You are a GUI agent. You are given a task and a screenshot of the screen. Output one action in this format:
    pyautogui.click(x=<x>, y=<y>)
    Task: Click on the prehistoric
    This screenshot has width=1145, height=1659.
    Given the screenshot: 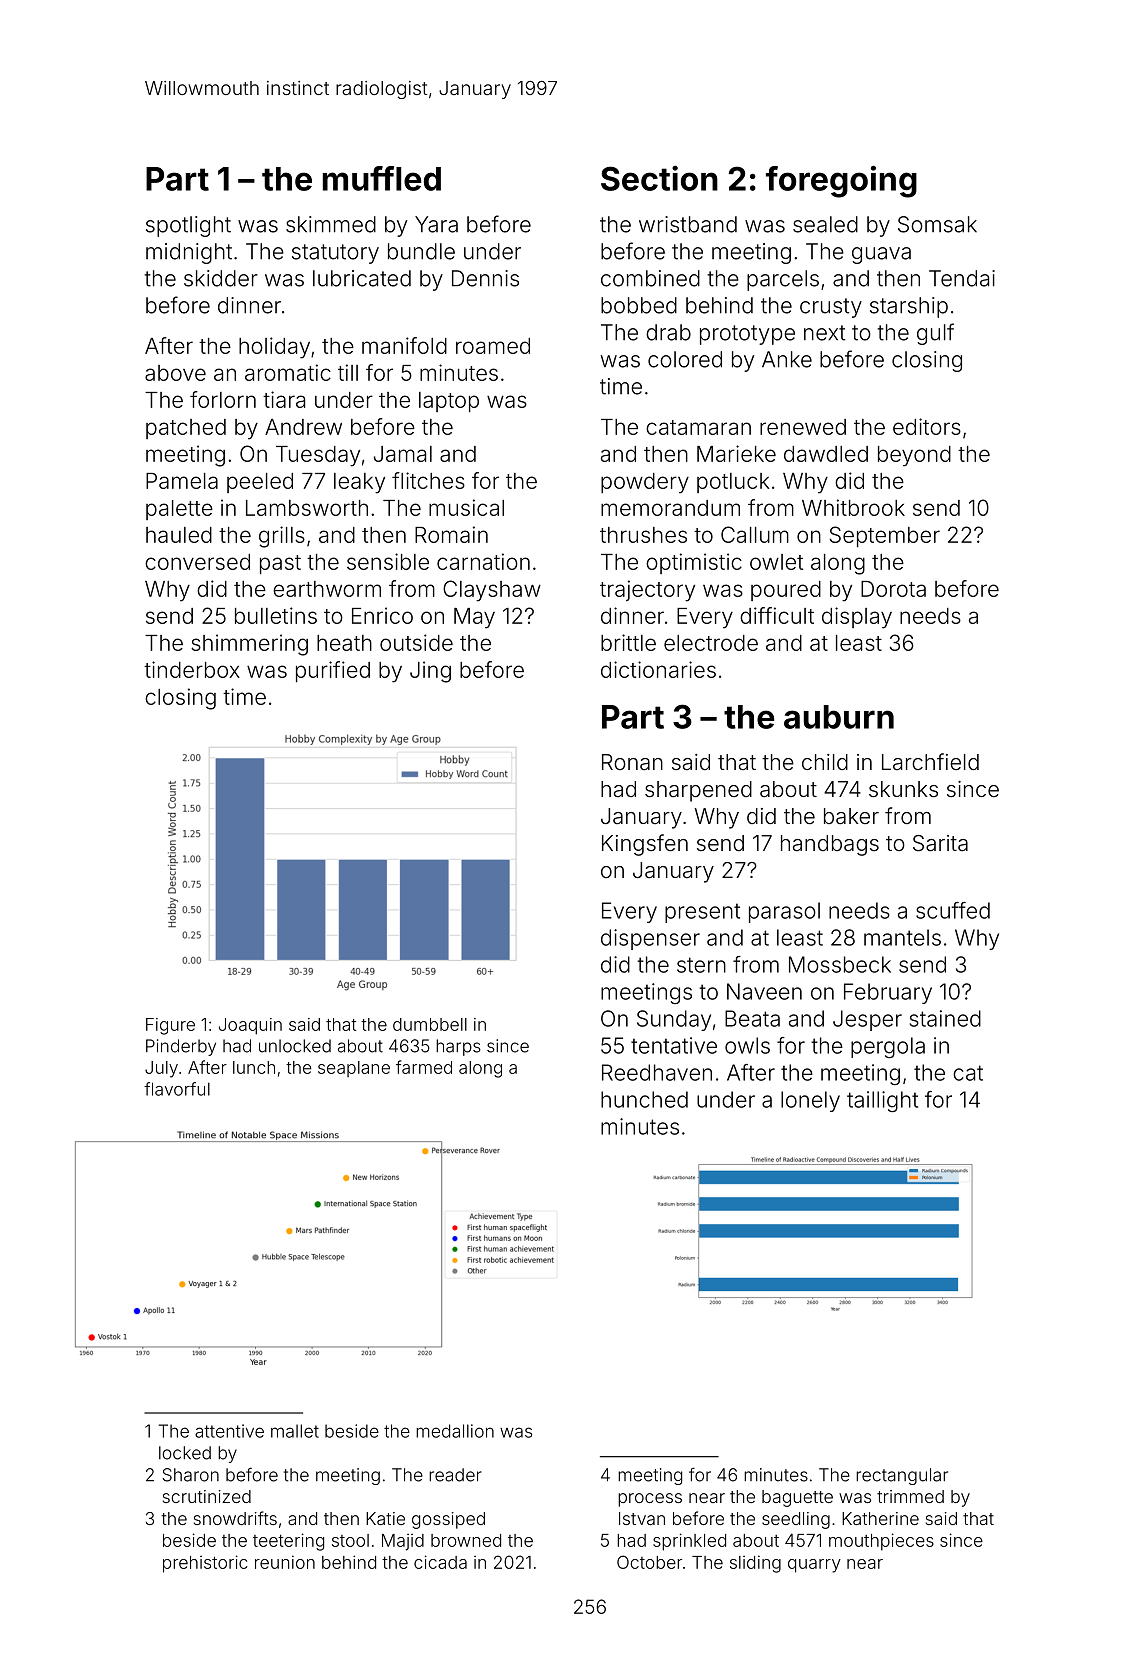 What is the action you would take?
    pyautogui.click(x=205, y=1564)
